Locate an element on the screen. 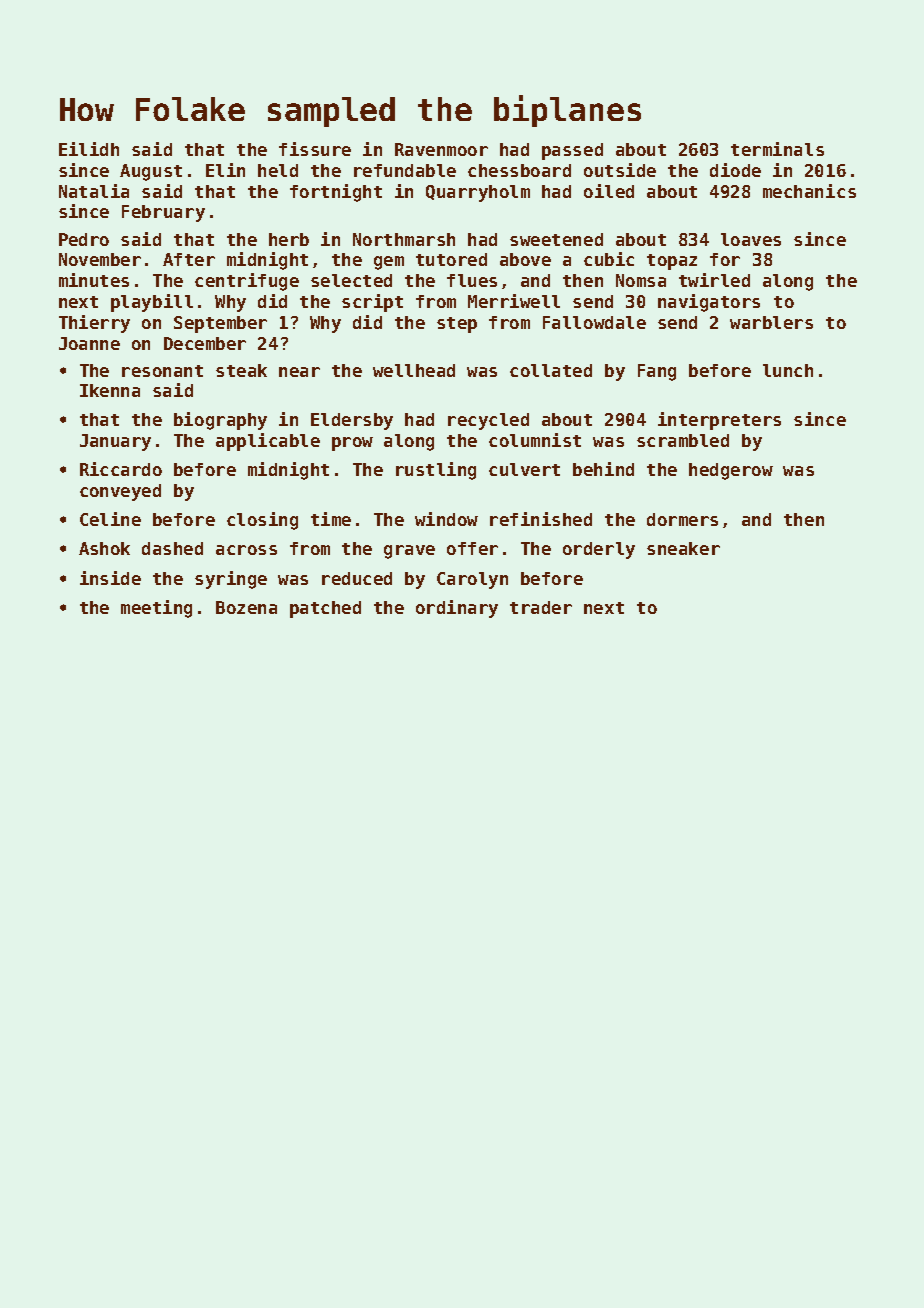 This screenshot has height=1308, width=924. Eldersby is located at coordinates (352, 421).
